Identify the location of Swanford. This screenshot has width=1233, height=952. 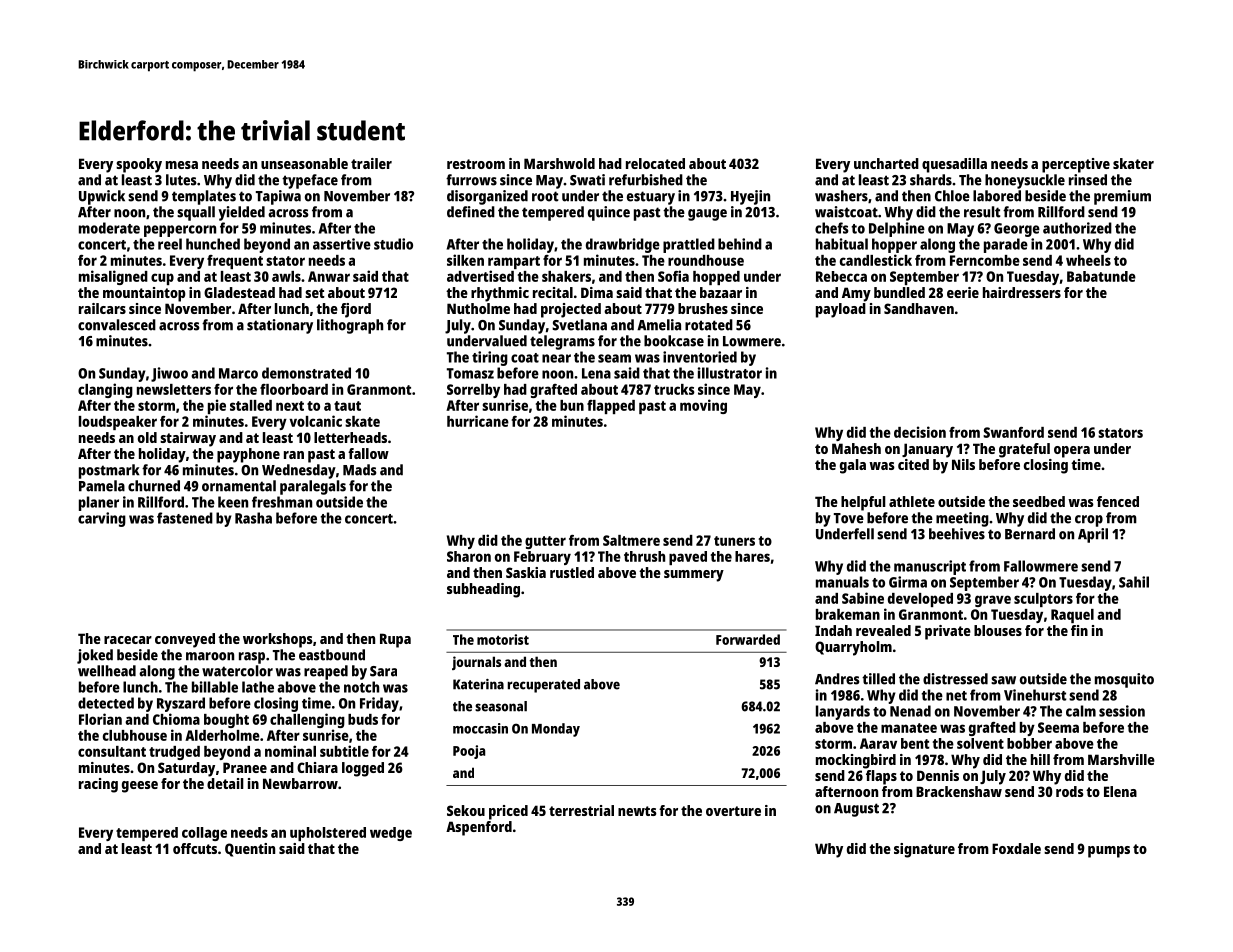
(1013, 432).
